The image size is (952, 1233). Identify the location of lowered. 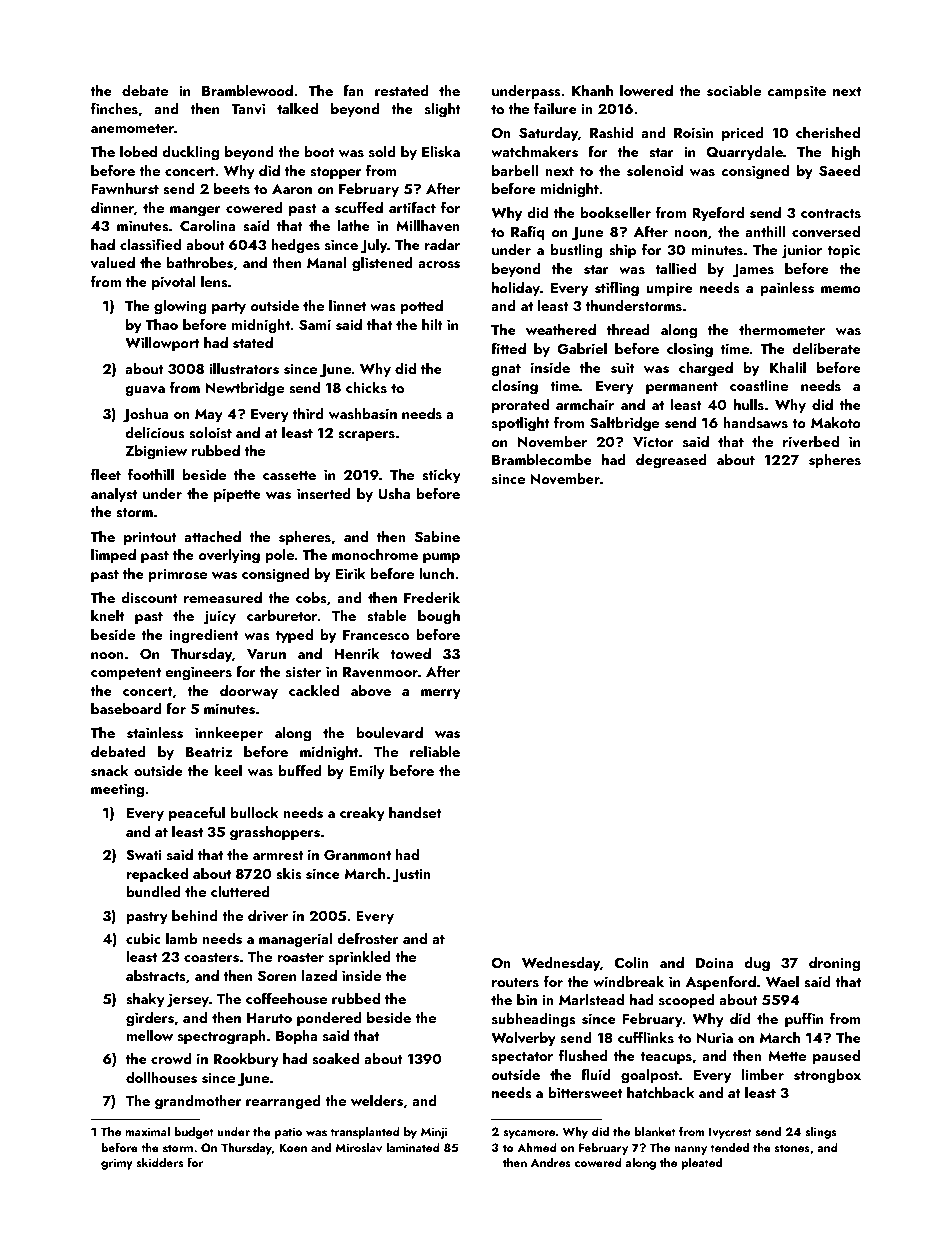
(646, 90).
